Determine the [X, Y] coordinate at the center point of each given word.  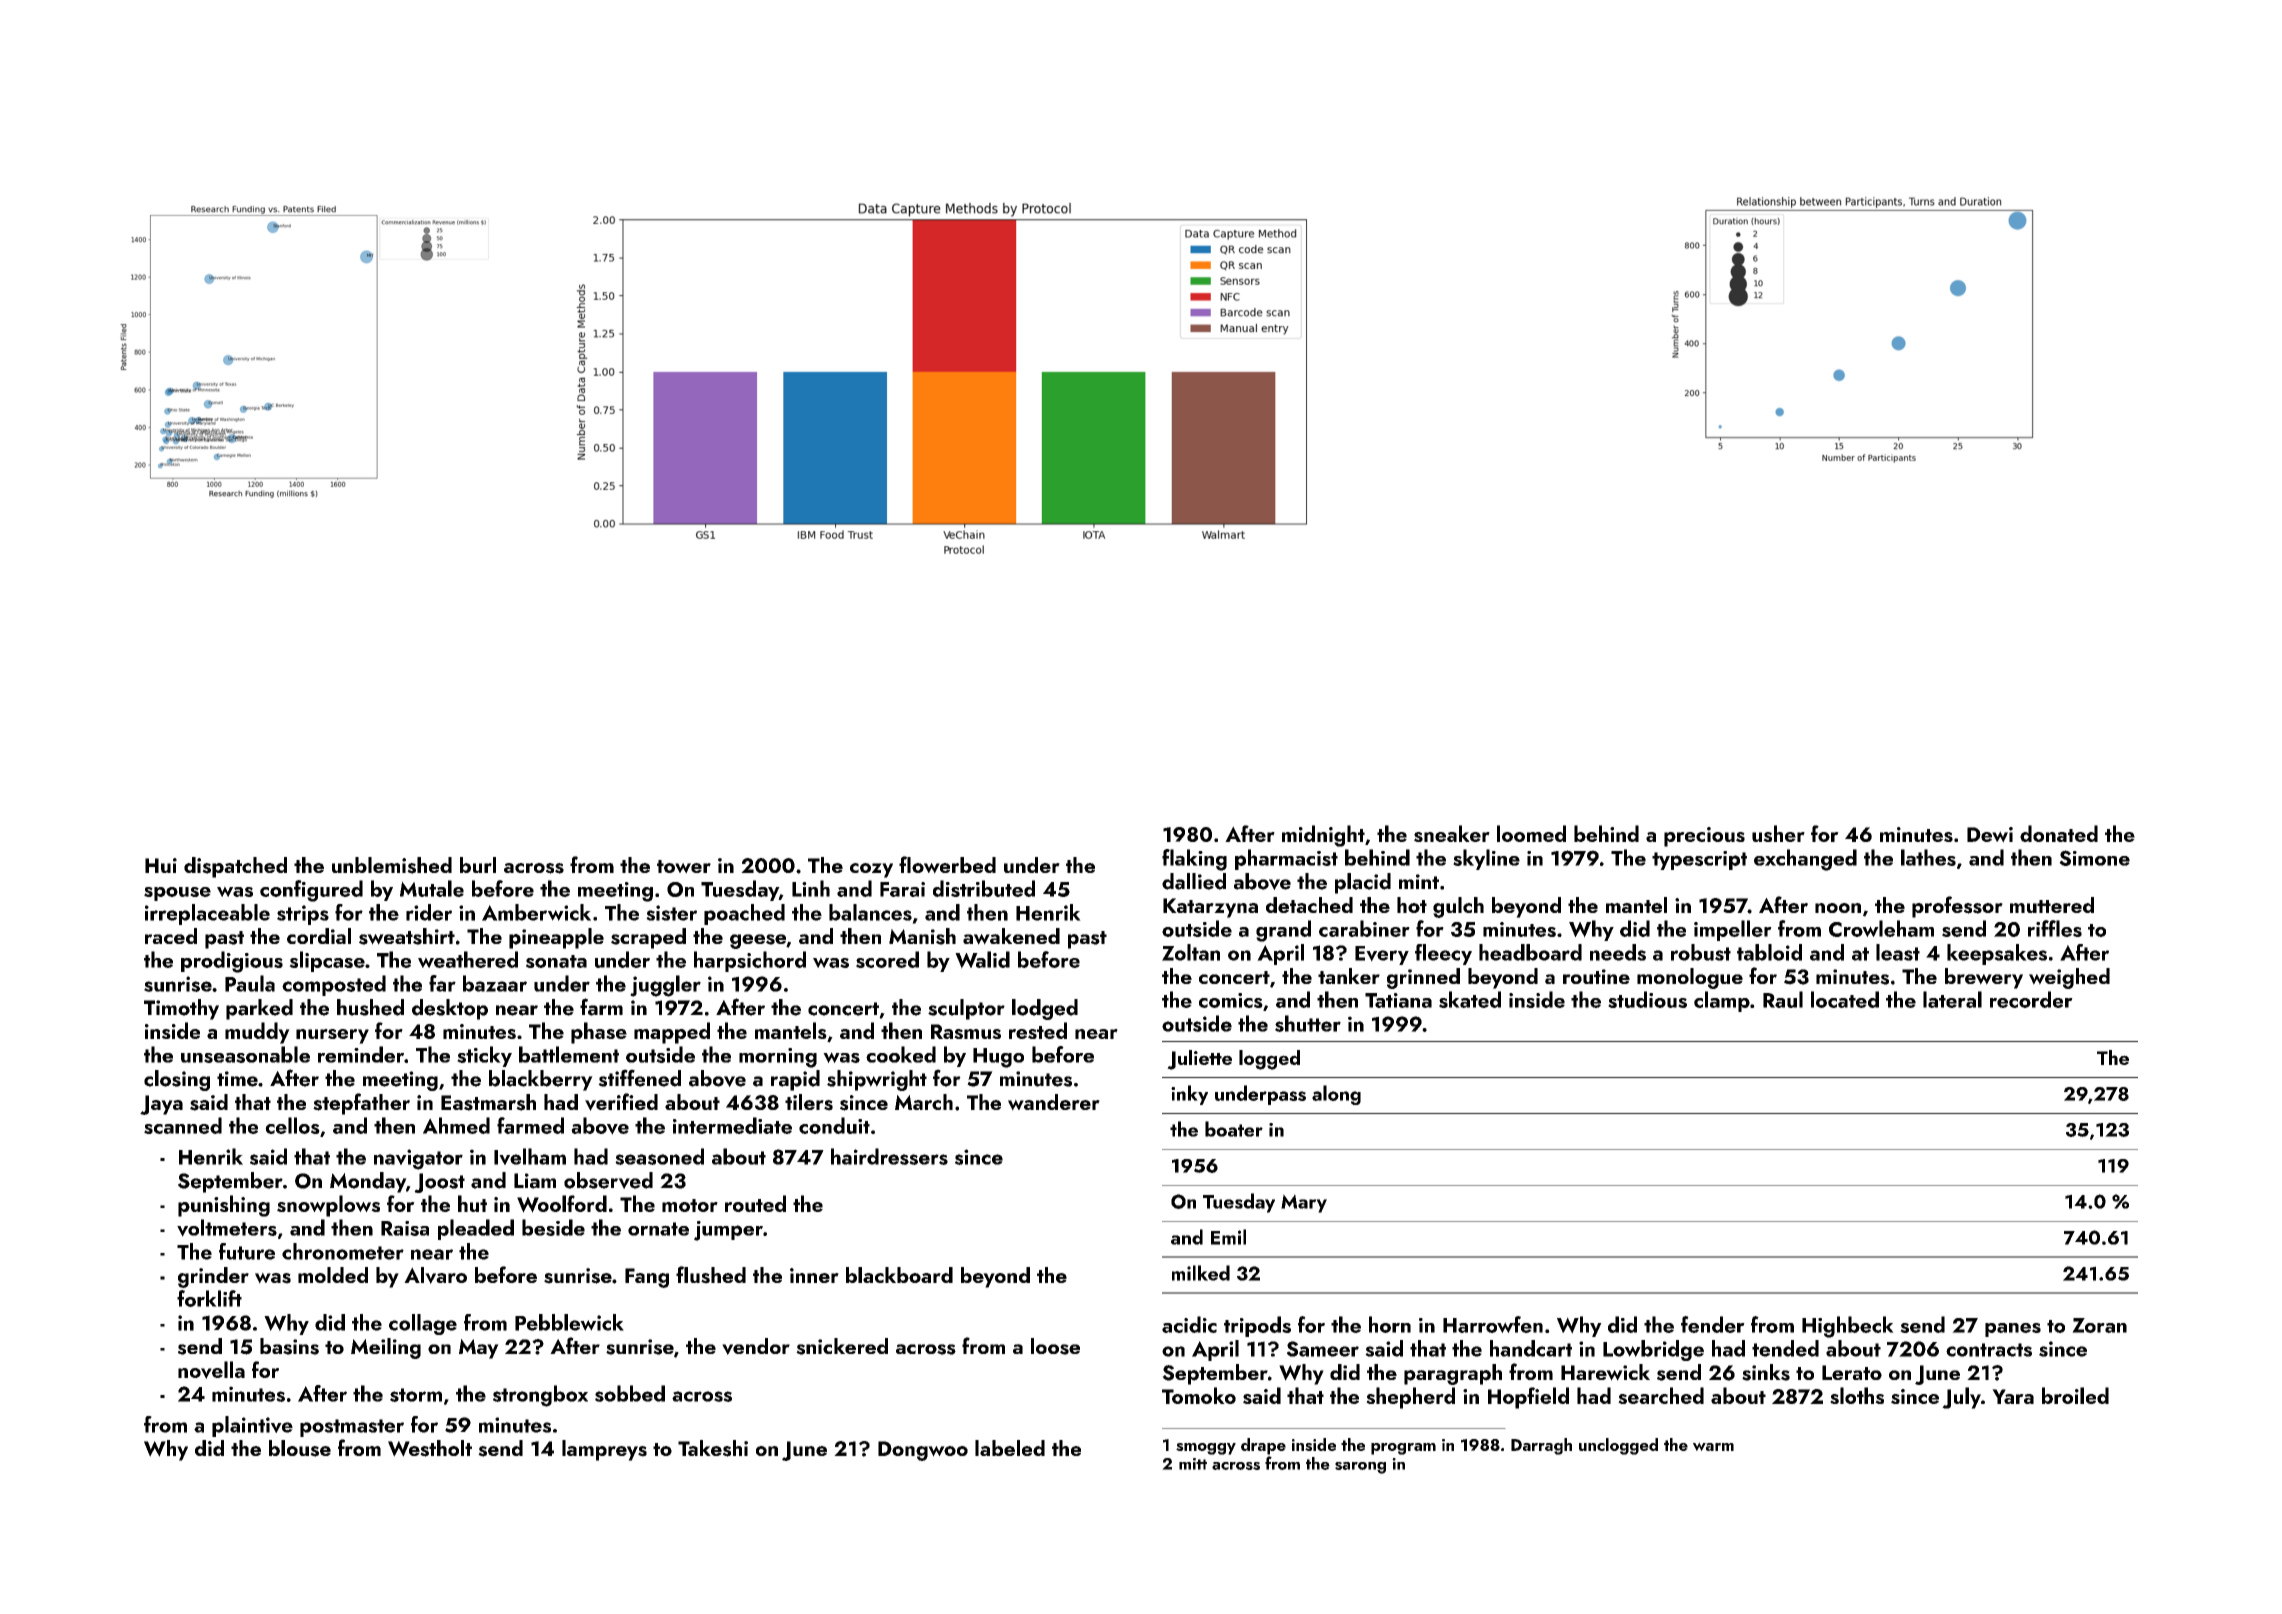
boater [1234, 1129]
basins [289, 1346]
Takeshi [713, 1448]
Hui [161, 865]
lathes [1928, 857]
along [1336, 1095]
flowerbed [947, 865]
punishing [224, 1206]
